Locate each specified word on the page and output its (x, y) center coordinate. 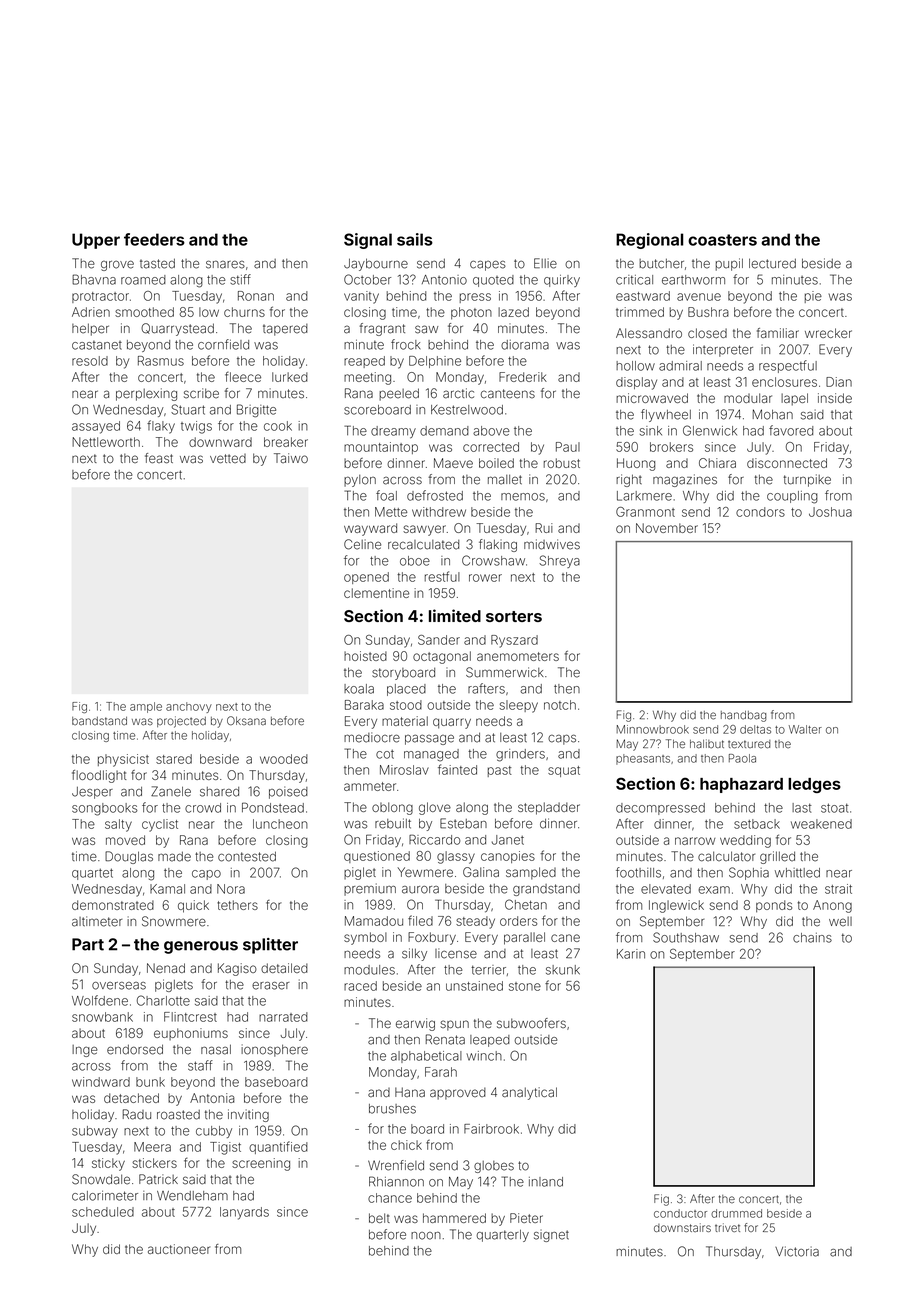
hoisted (365, 656)
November (667, 528)
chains (812, 938)
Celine (362, 544)
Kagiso (237, 969)
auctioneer (179, 1249)
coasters (722, 240)
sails (415, 239)
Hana (410, 1092)
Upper (96, 241)
